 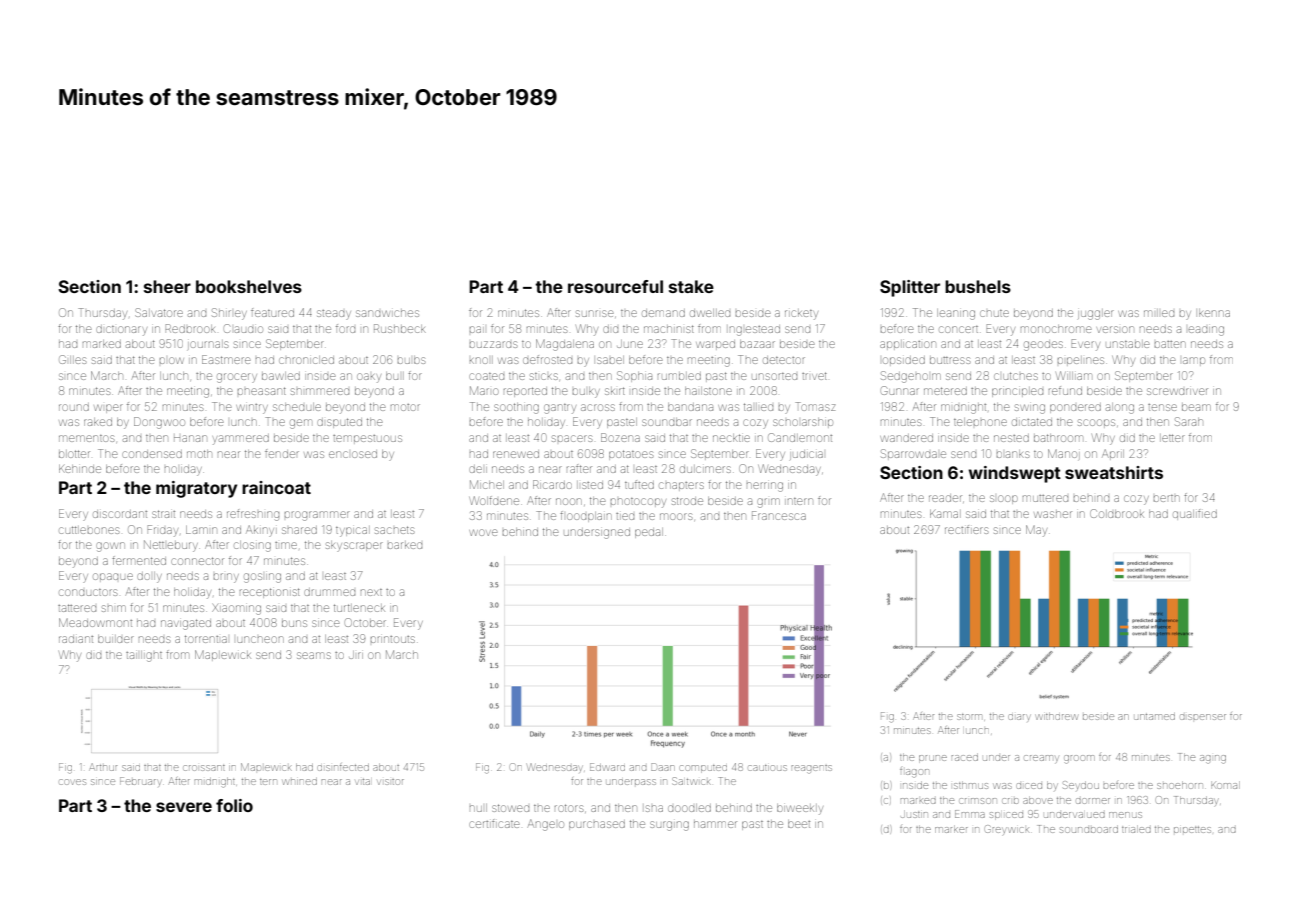 What do you see at coordinates (356, 655) in the screenshot?
I see `Jiri` at bounding box center [356, 655].
